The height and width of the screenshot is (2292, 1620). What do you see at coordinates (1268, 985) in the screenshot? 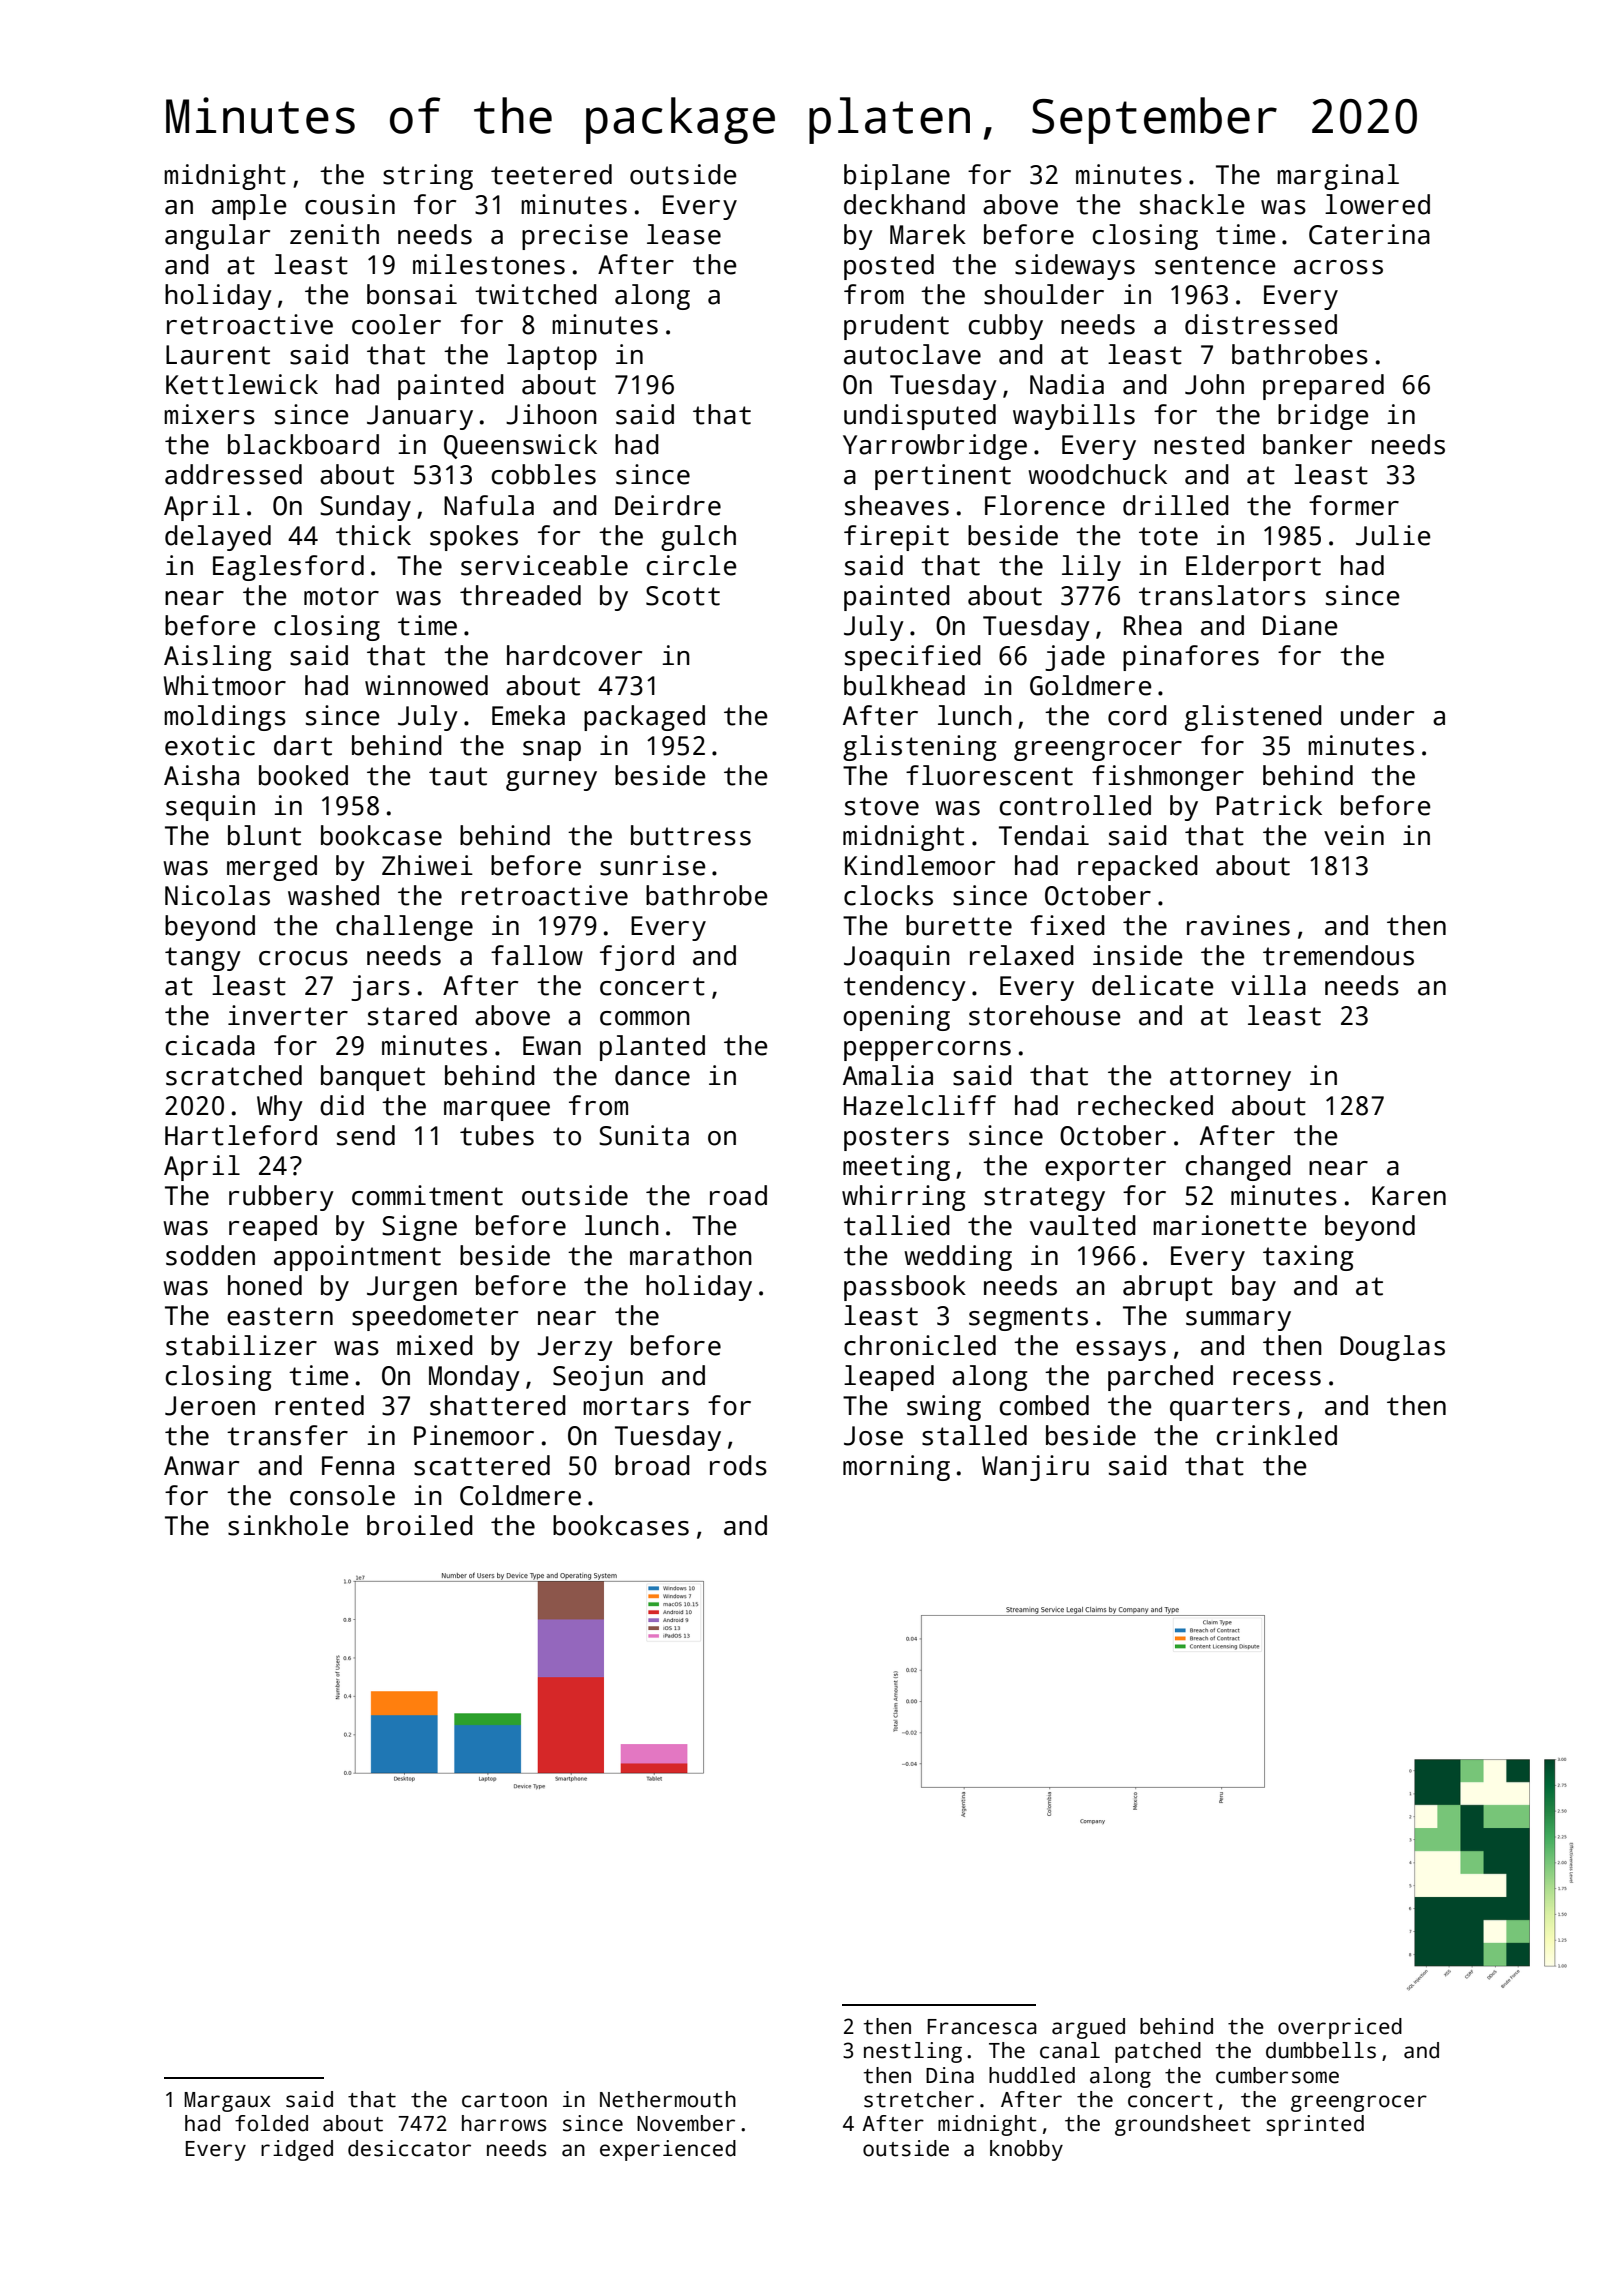
I see `villa` at bounding box center [1268, 985].
